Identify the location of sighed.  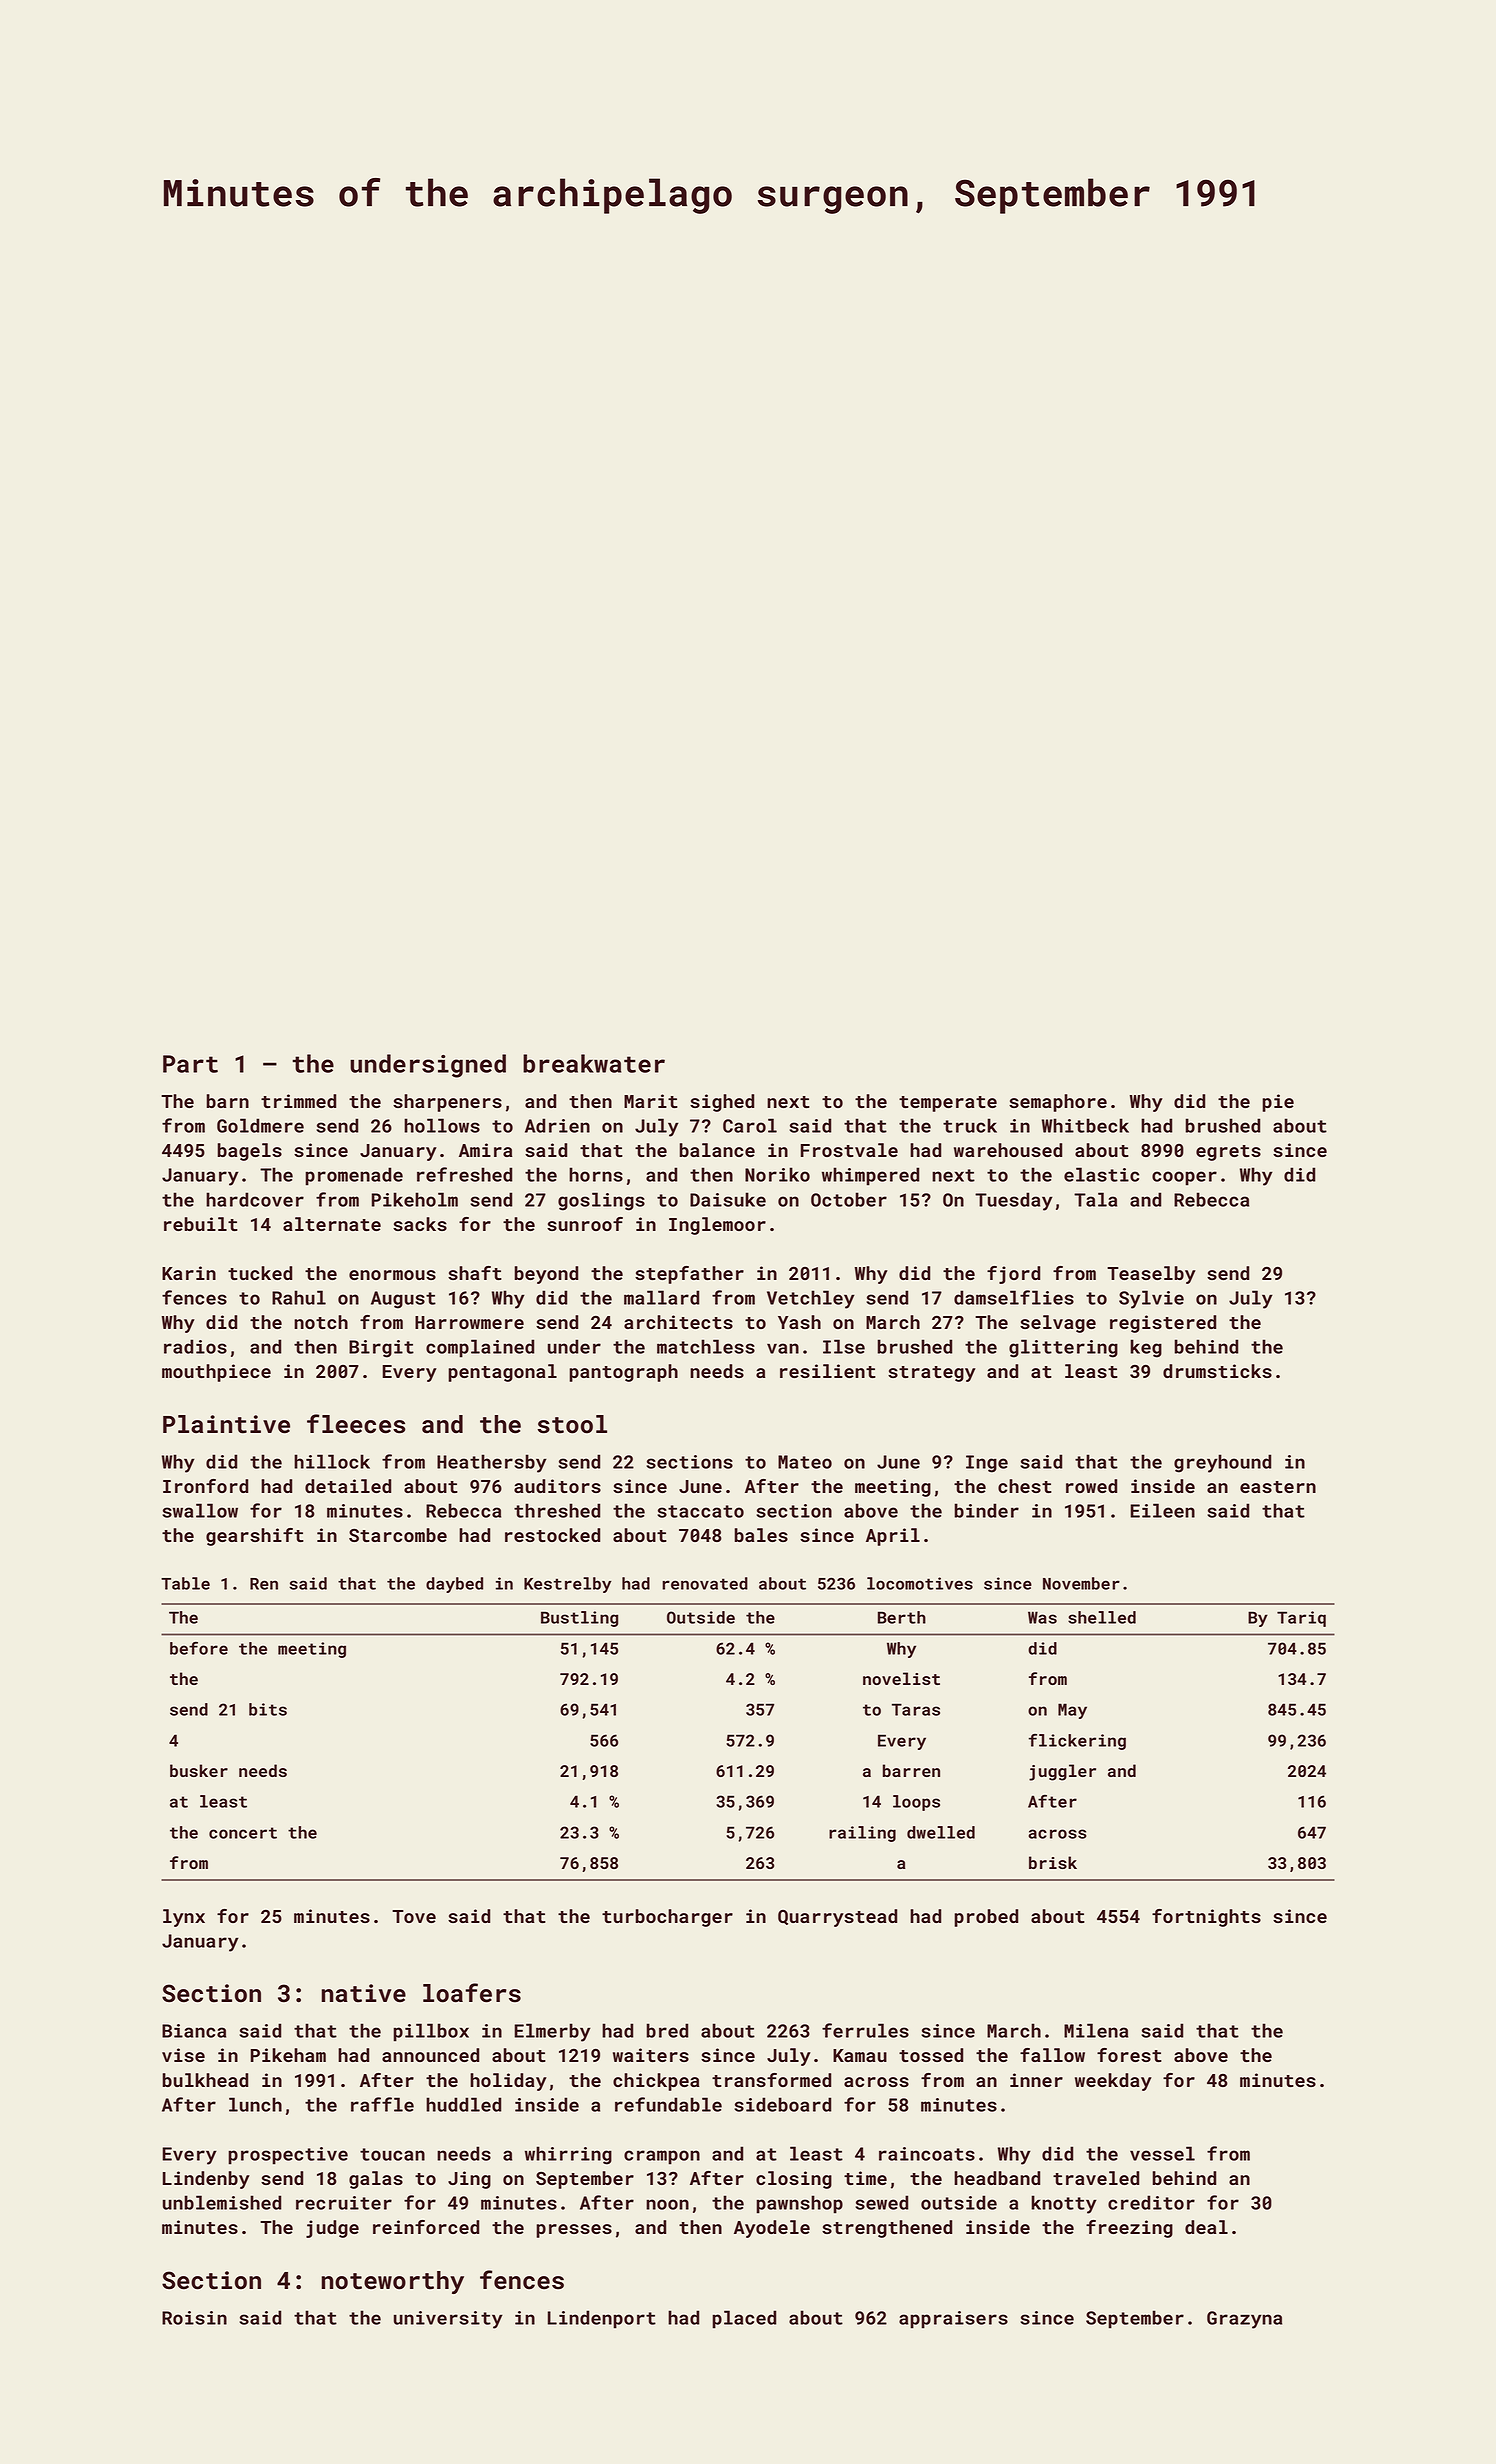
(722, 1103).
